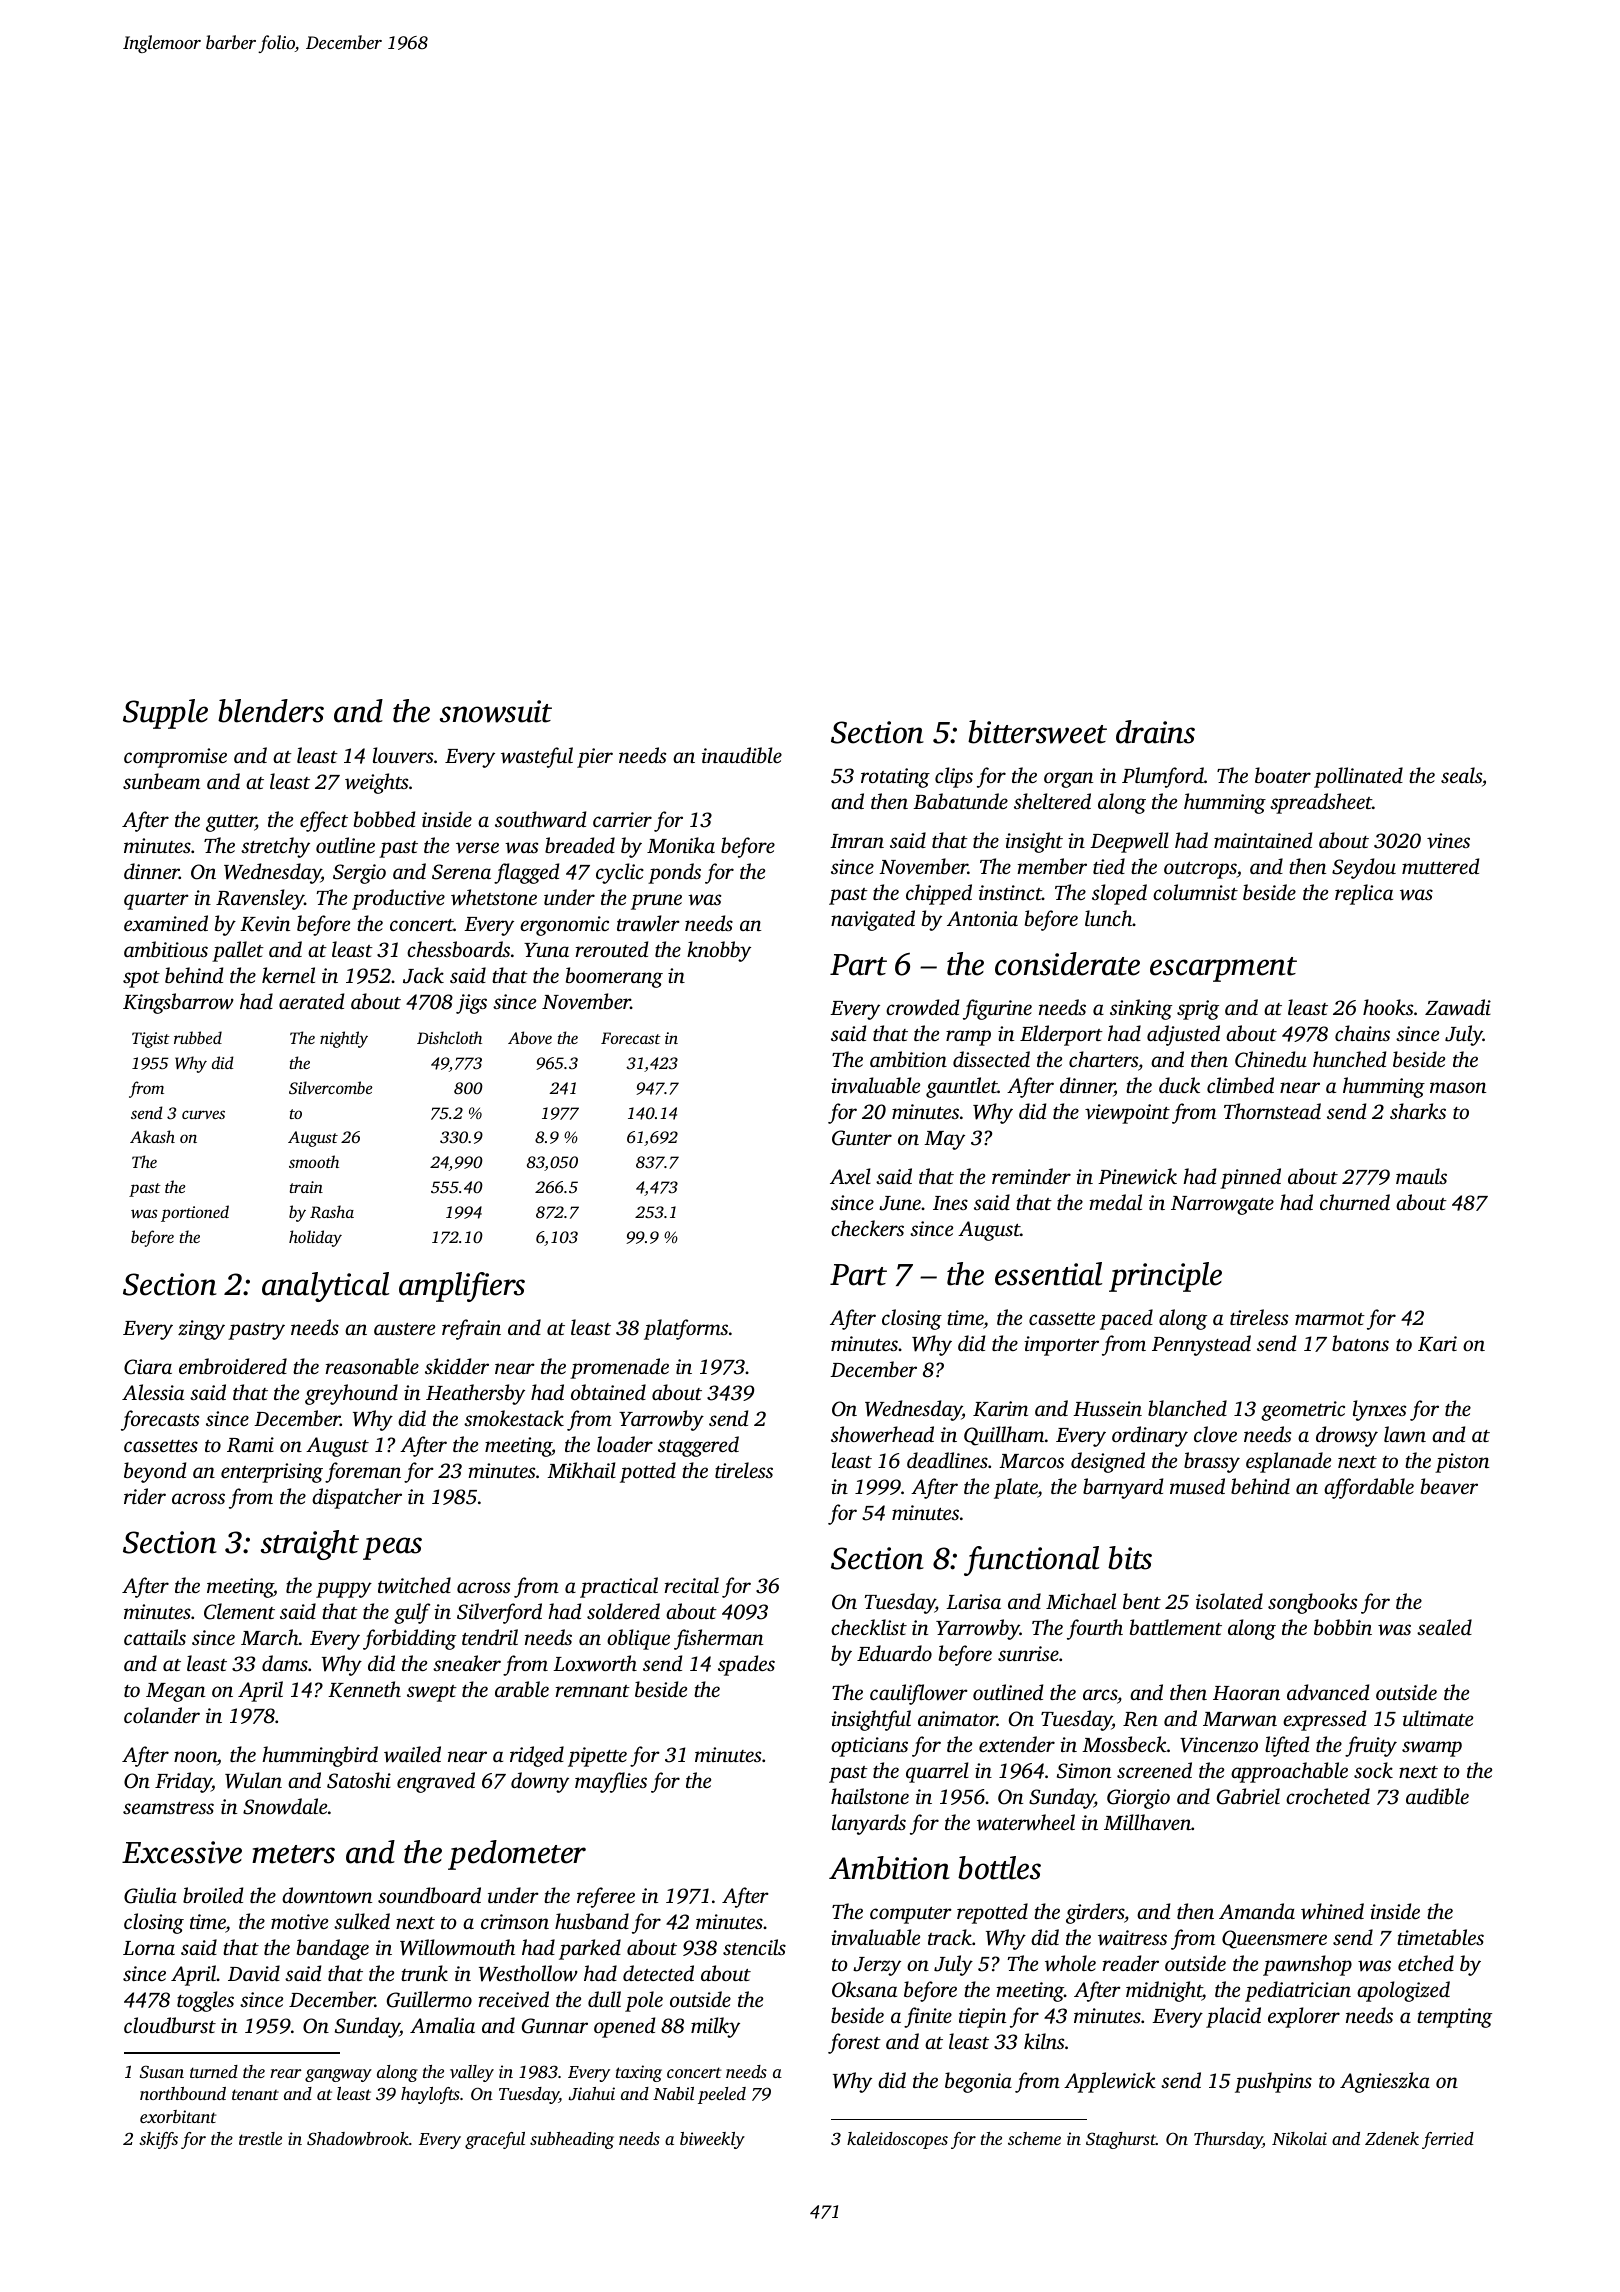 This image has height=2292, width=1620. Describe the element at coordinates (869, 1824) in the image. I see `lanyards` at that location.
